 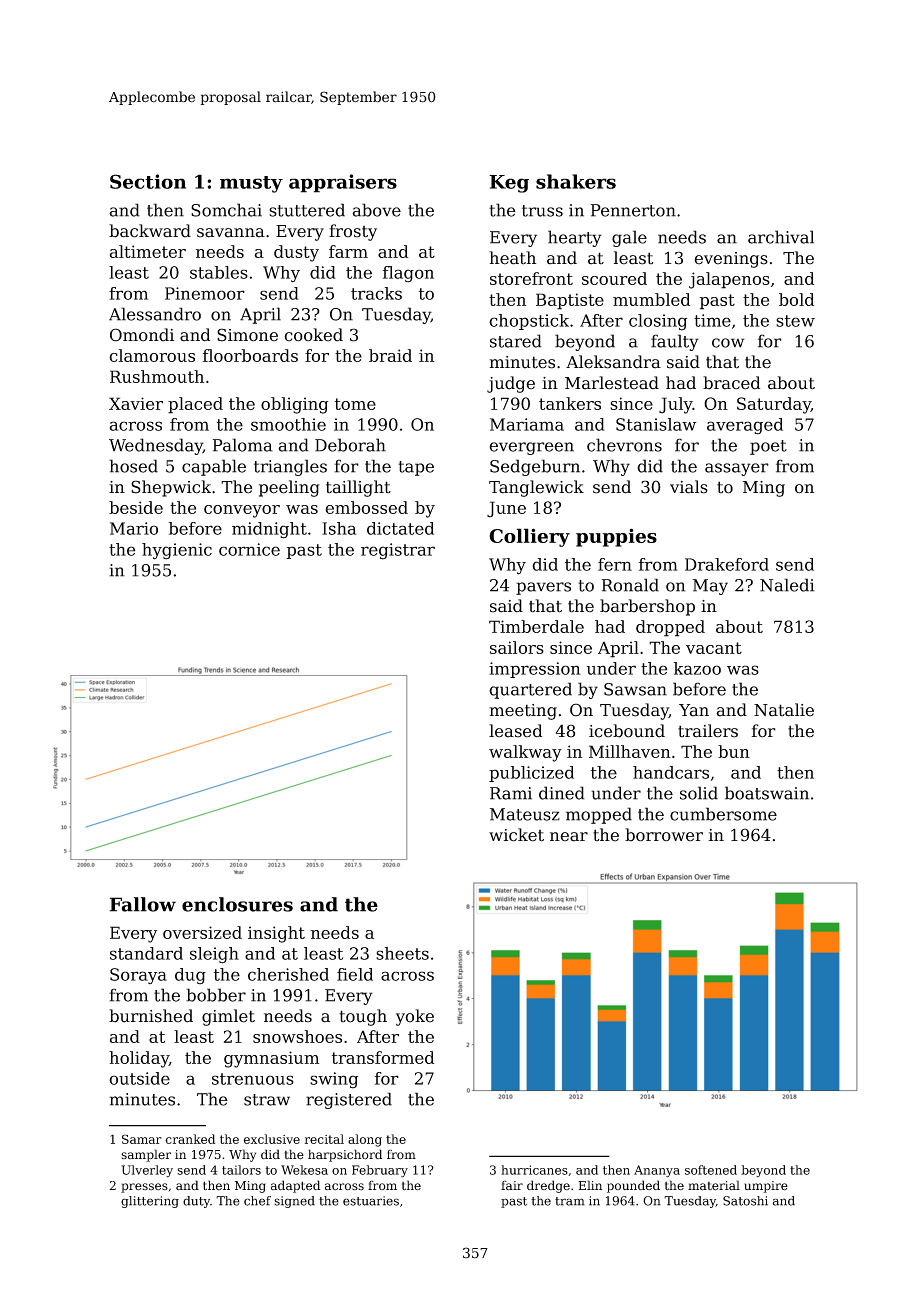 I want to click on standard, so click(x=146, y=953).
